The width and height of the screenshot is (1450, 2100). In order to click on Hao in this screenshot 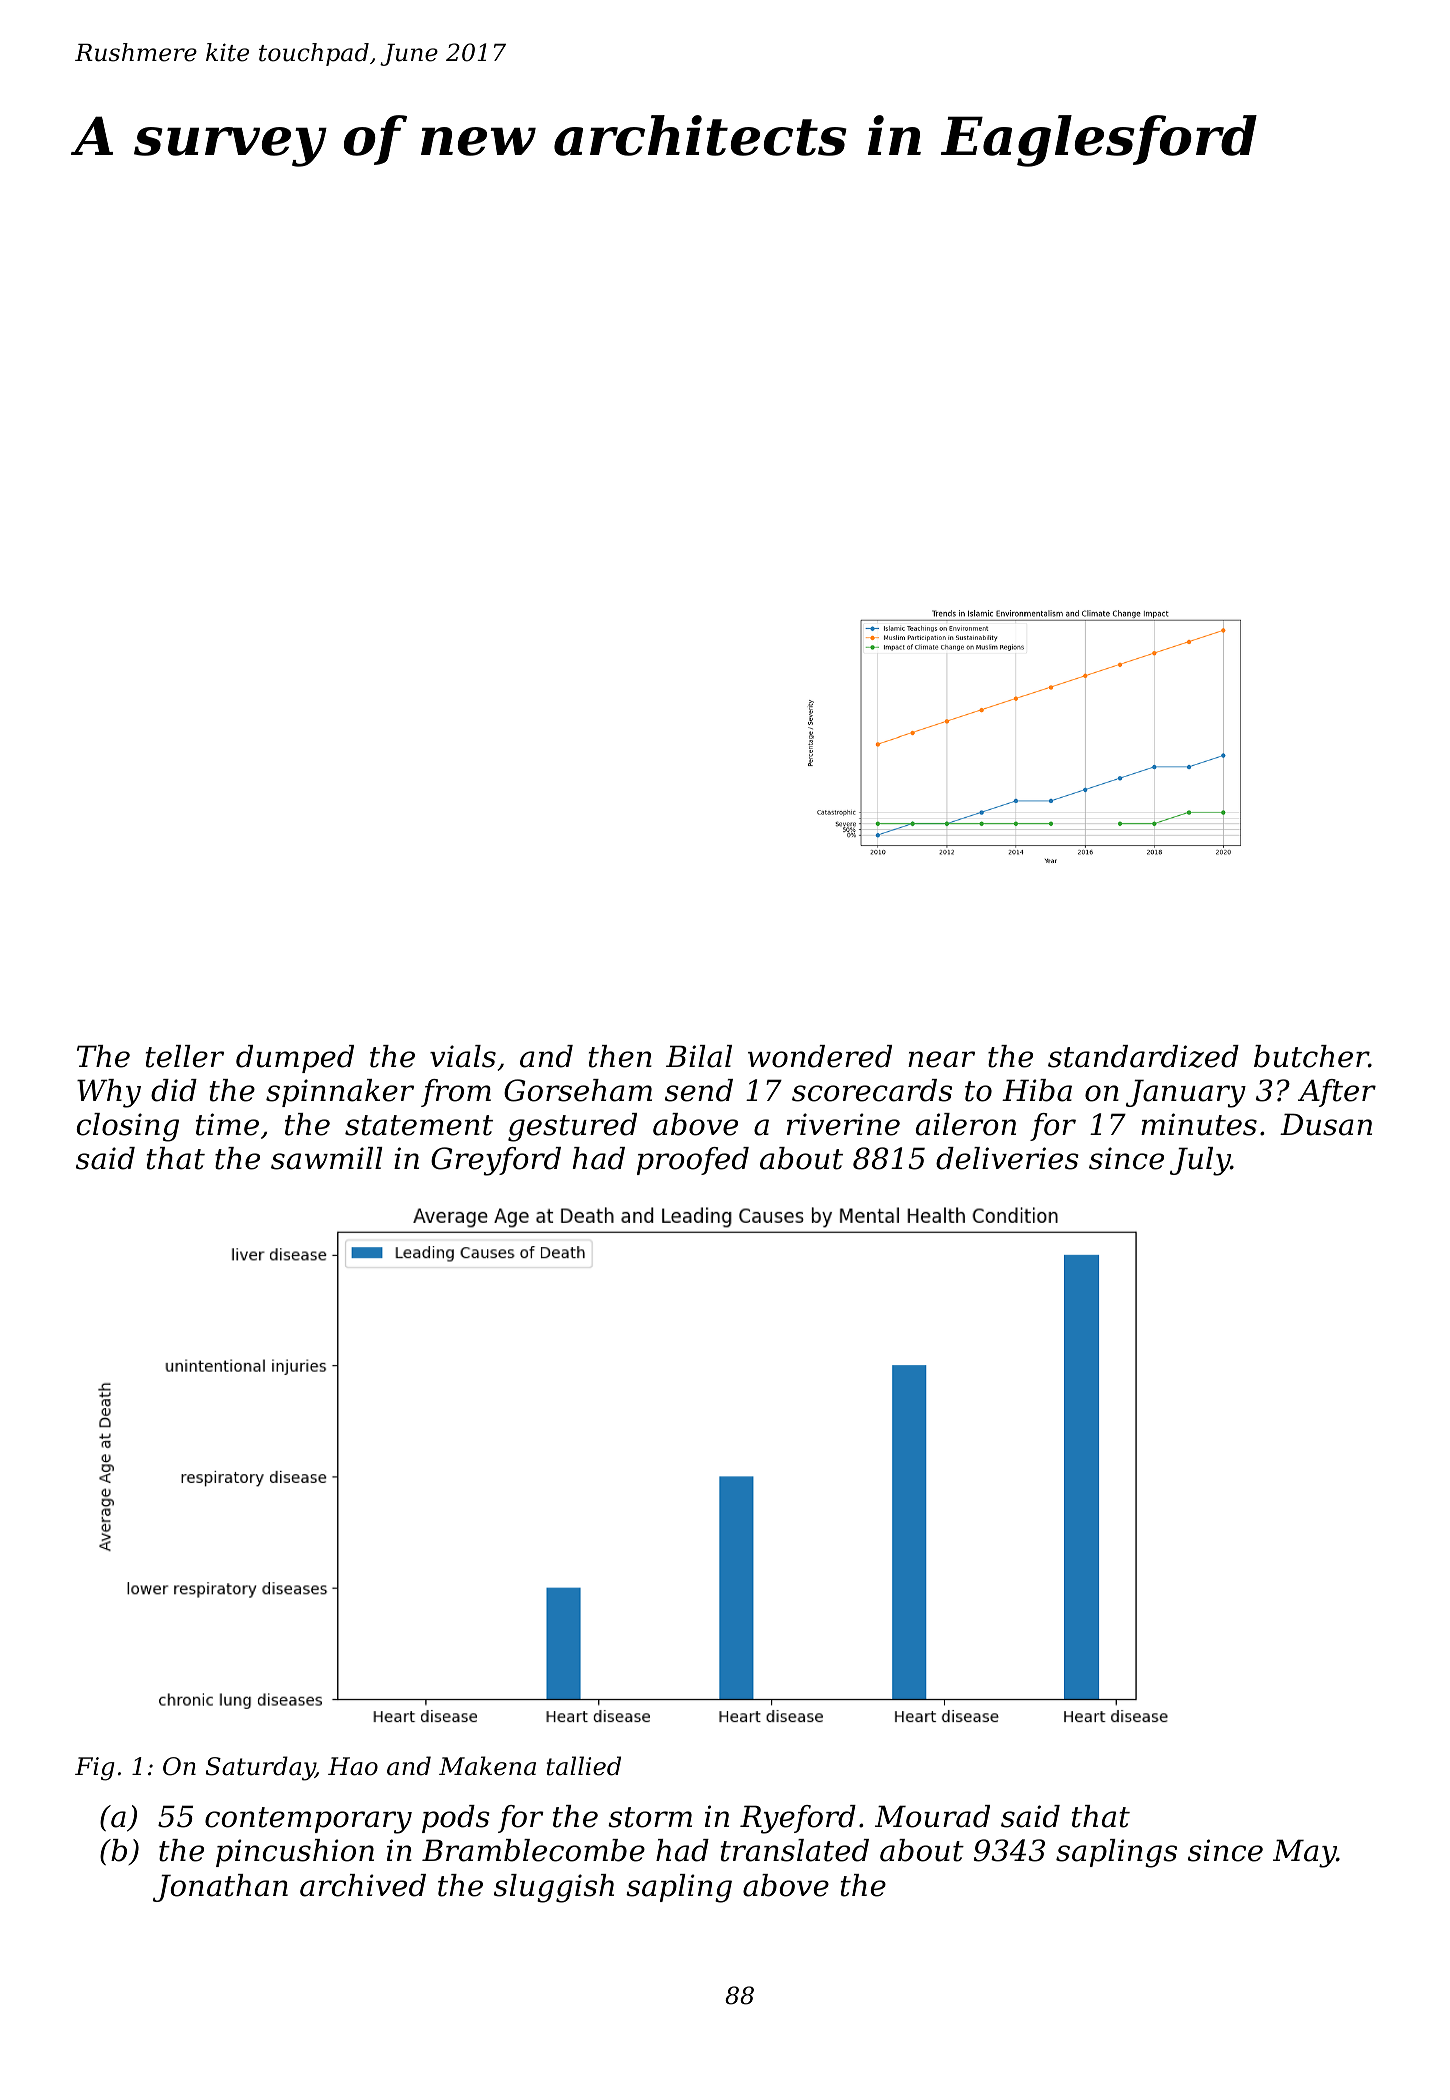, I will do `click(353, 1766)`.
